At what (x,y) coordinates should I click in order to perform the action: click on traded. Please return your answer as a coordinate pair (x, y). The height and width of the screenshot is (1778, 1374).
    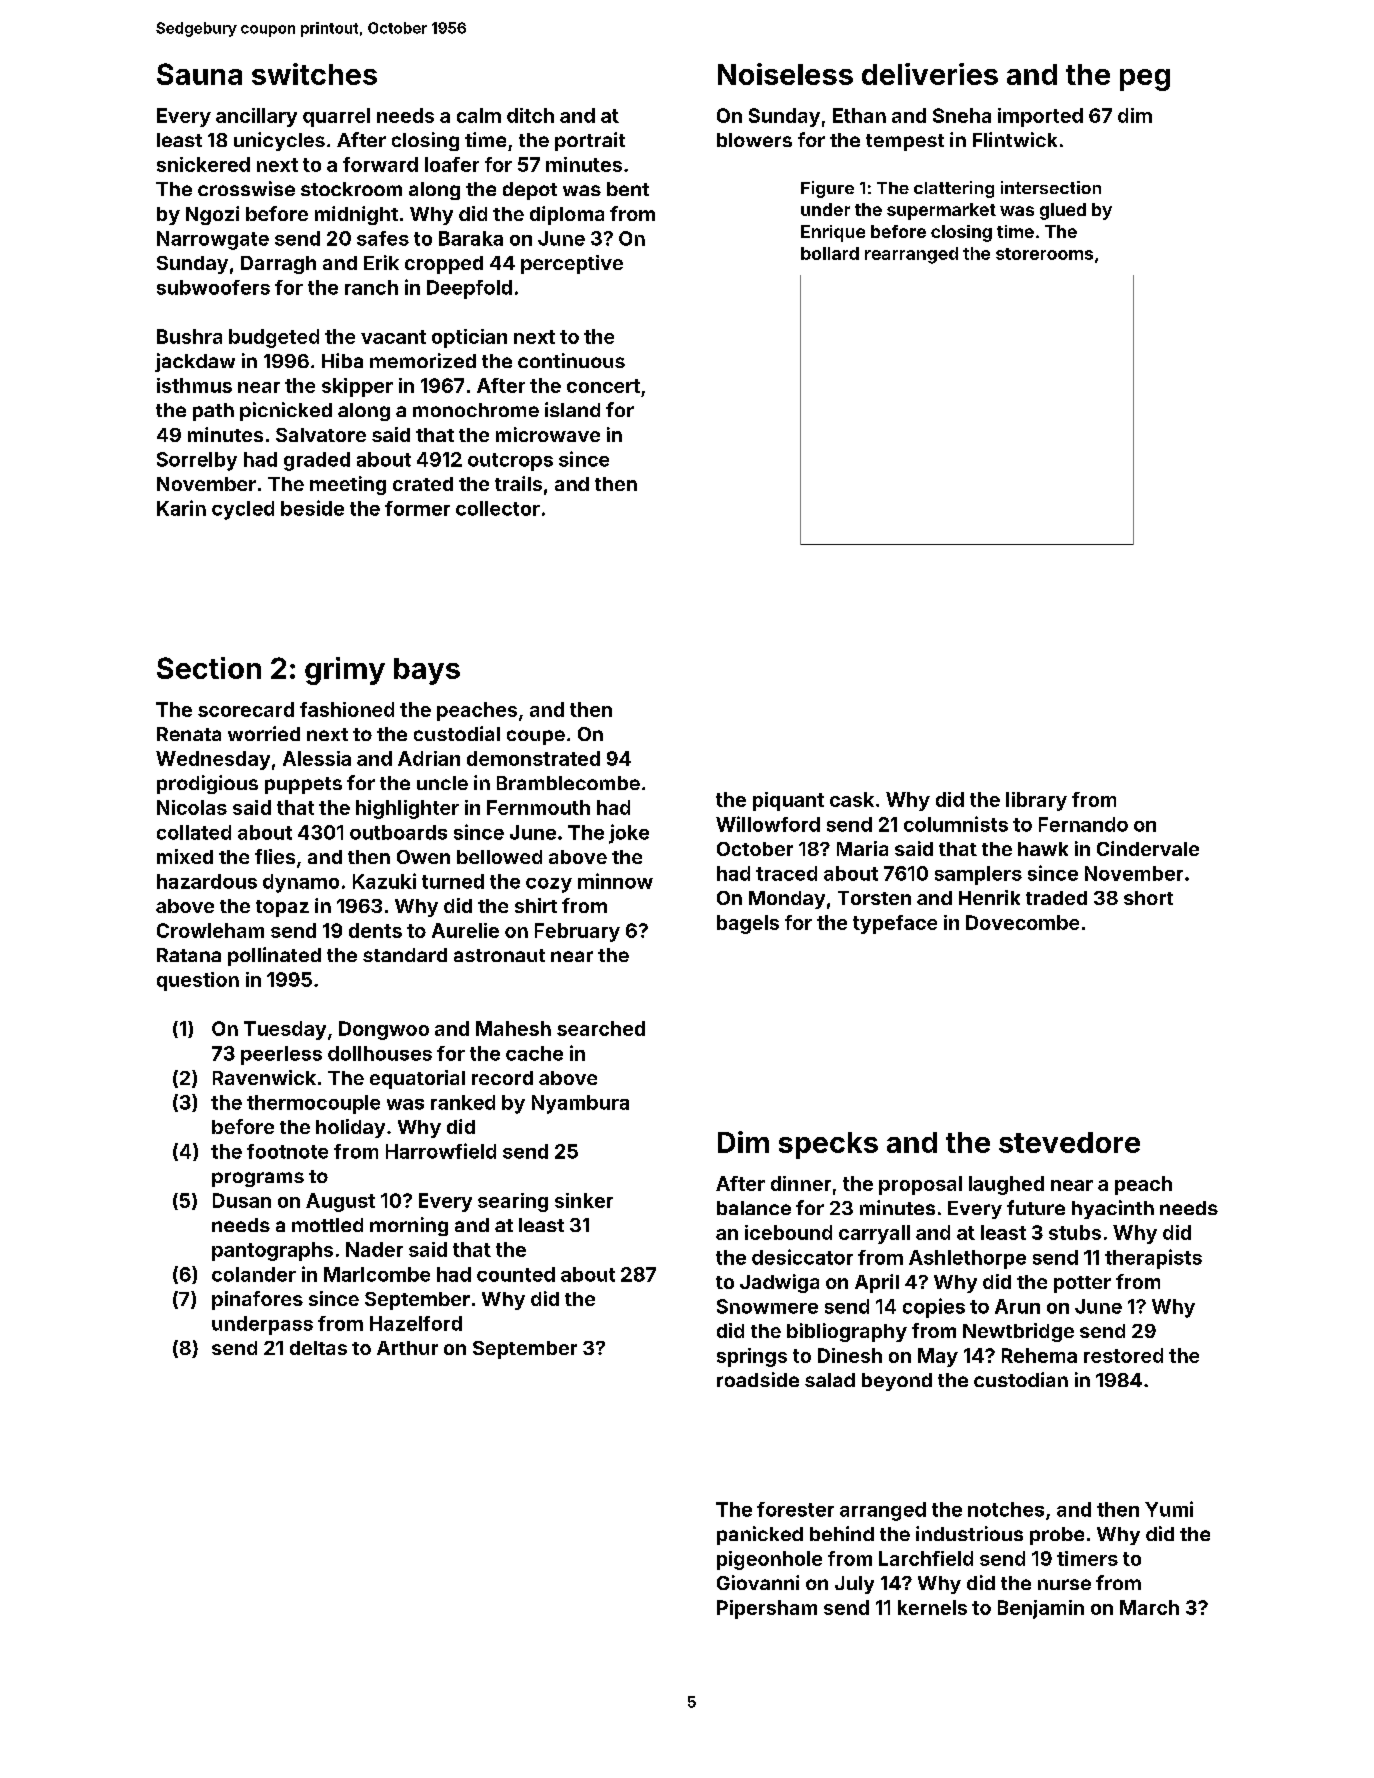
    Looking at the image, I should click on (1056, 898).
